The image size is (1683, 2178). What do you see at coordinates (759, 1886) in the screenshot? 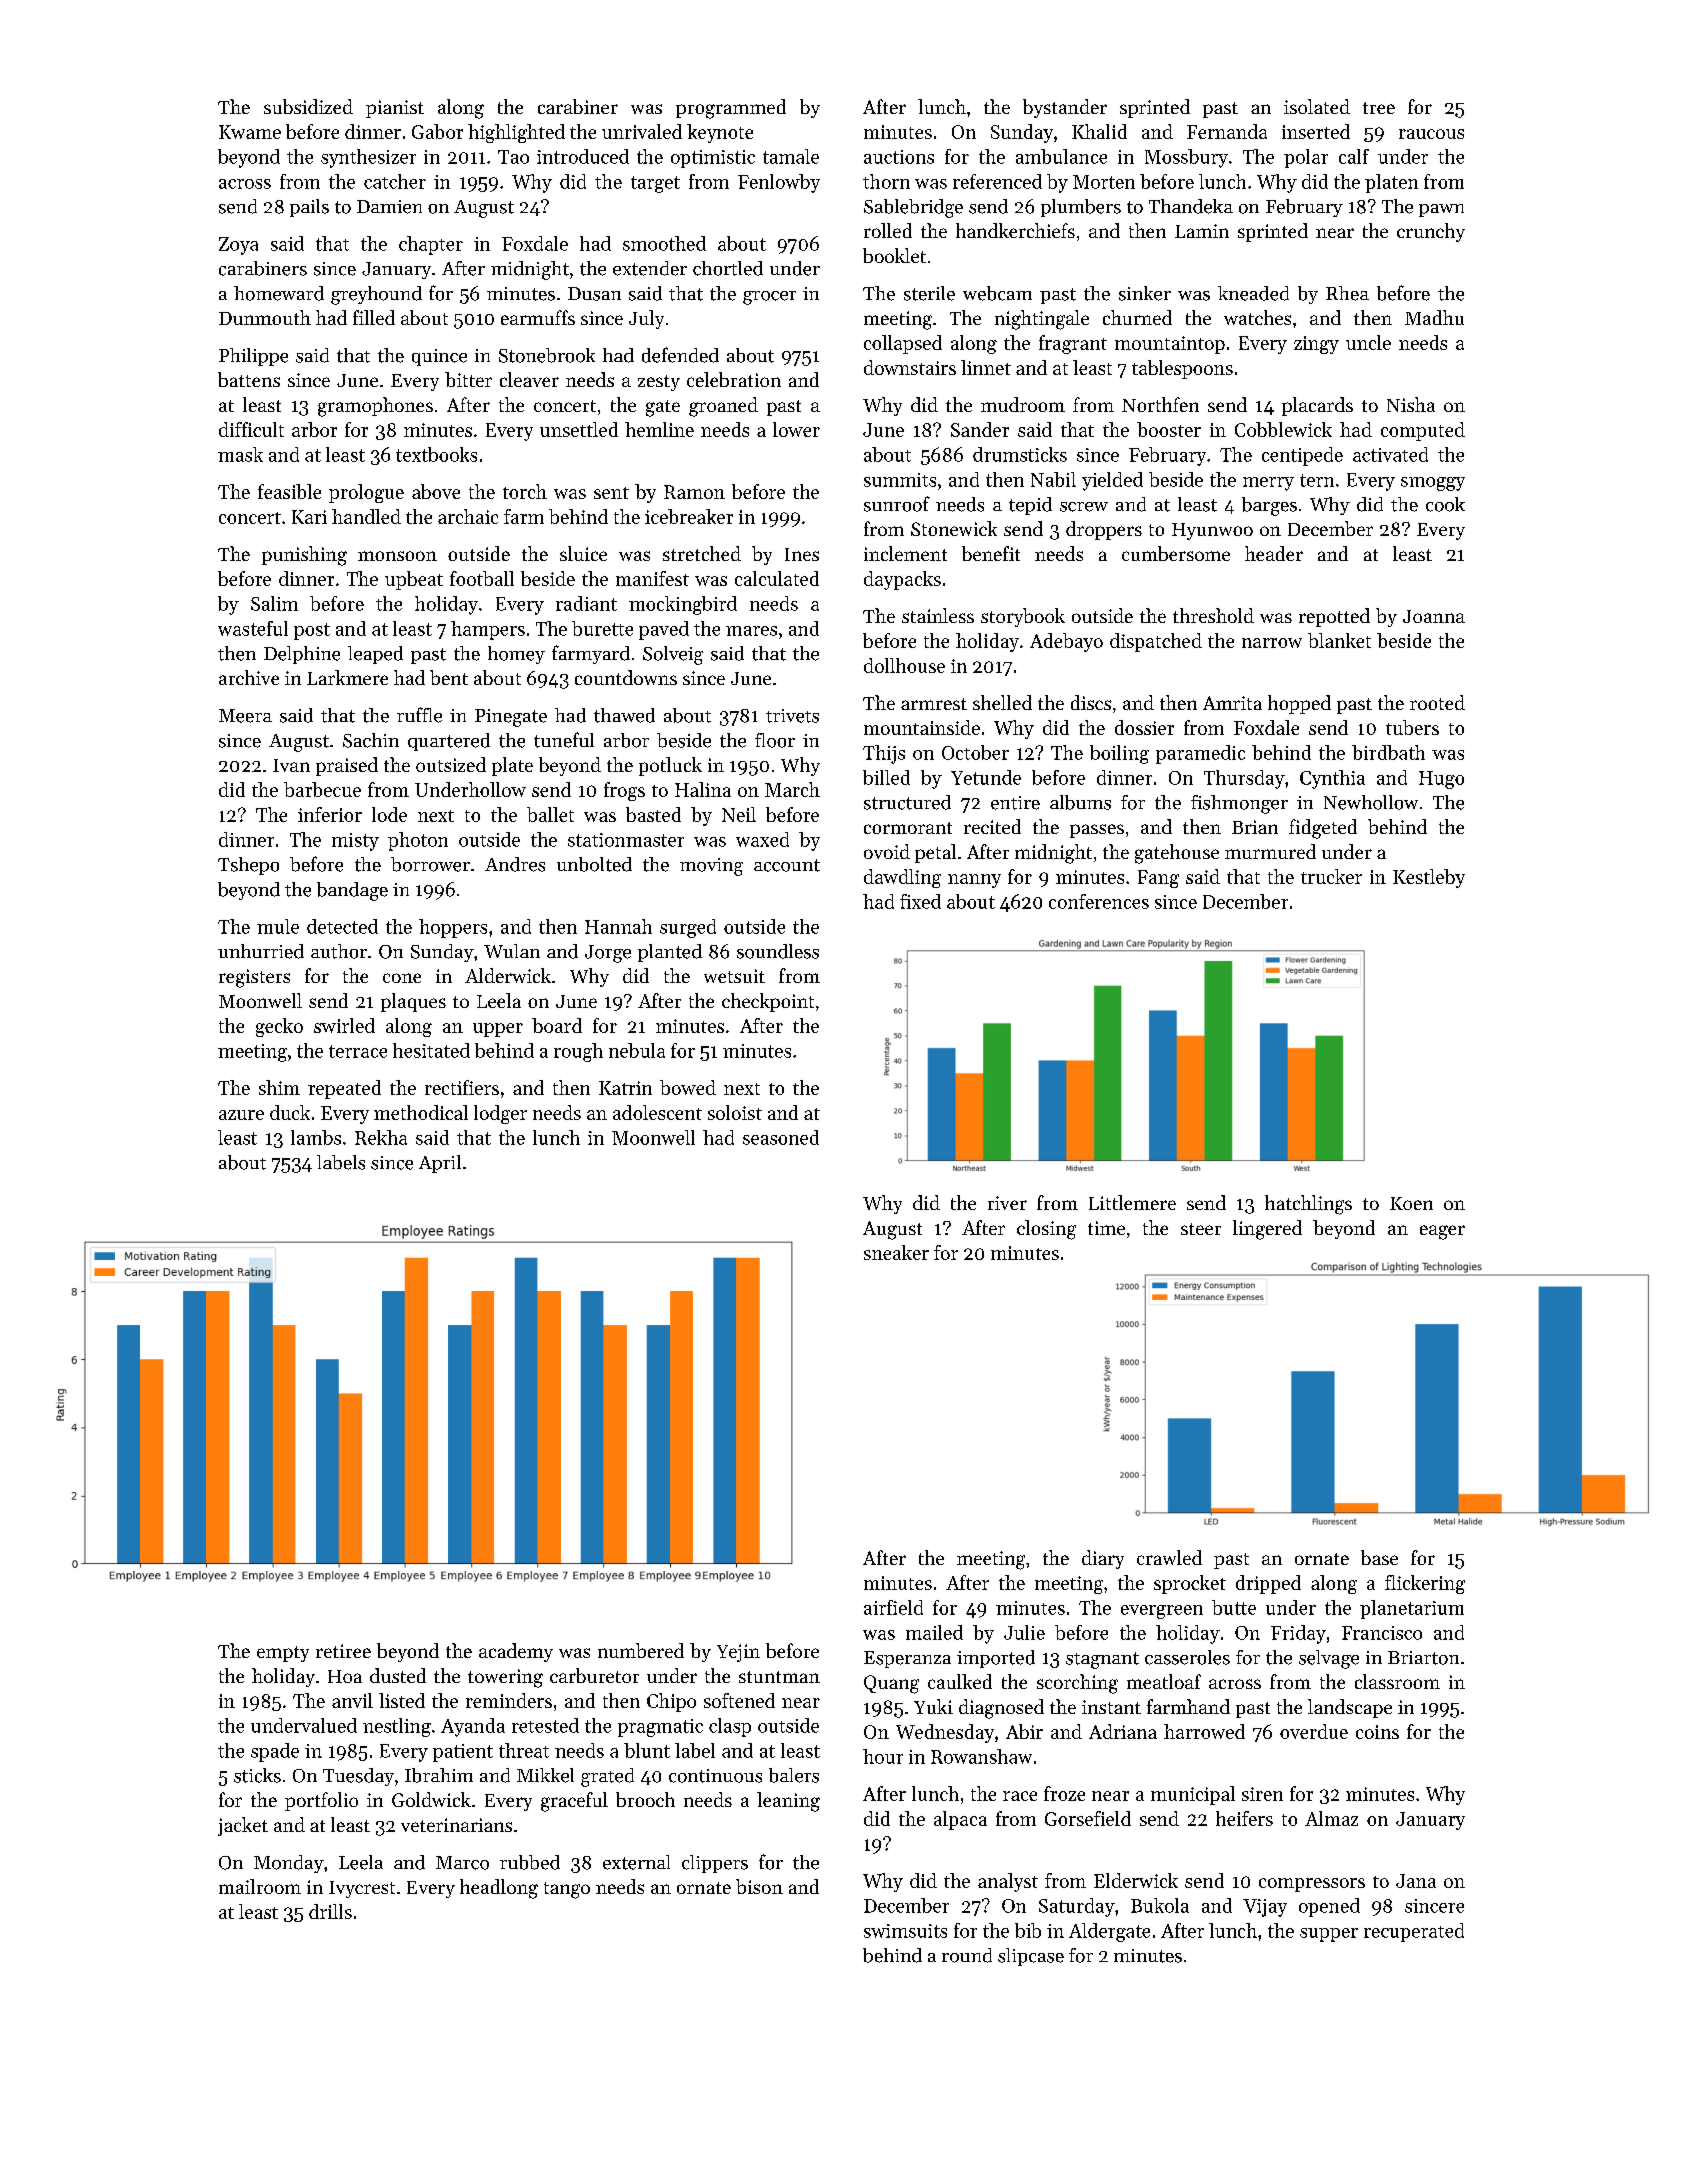
I see `bison` at bounding box center [759, 1886].
